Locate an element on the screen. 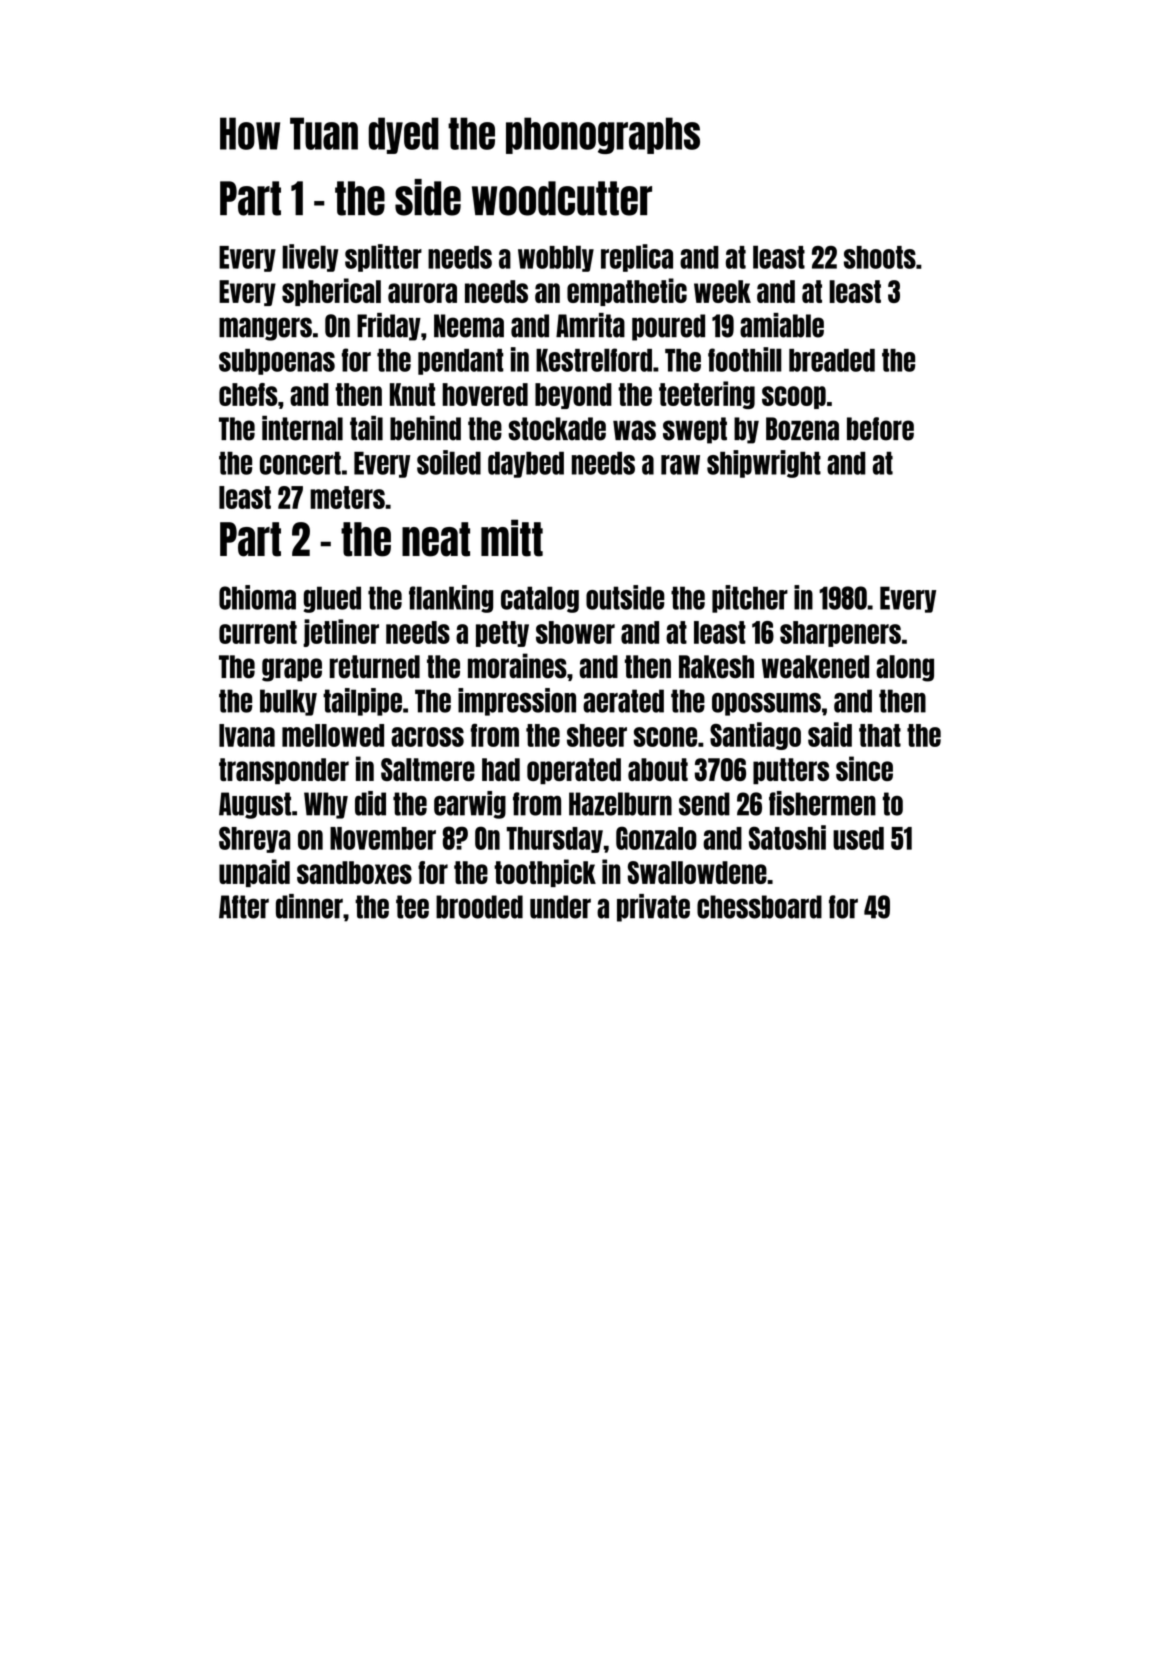 The width and height of the screenshot is (1165, 1654). Shreya is located at coordinates (254, 839).
